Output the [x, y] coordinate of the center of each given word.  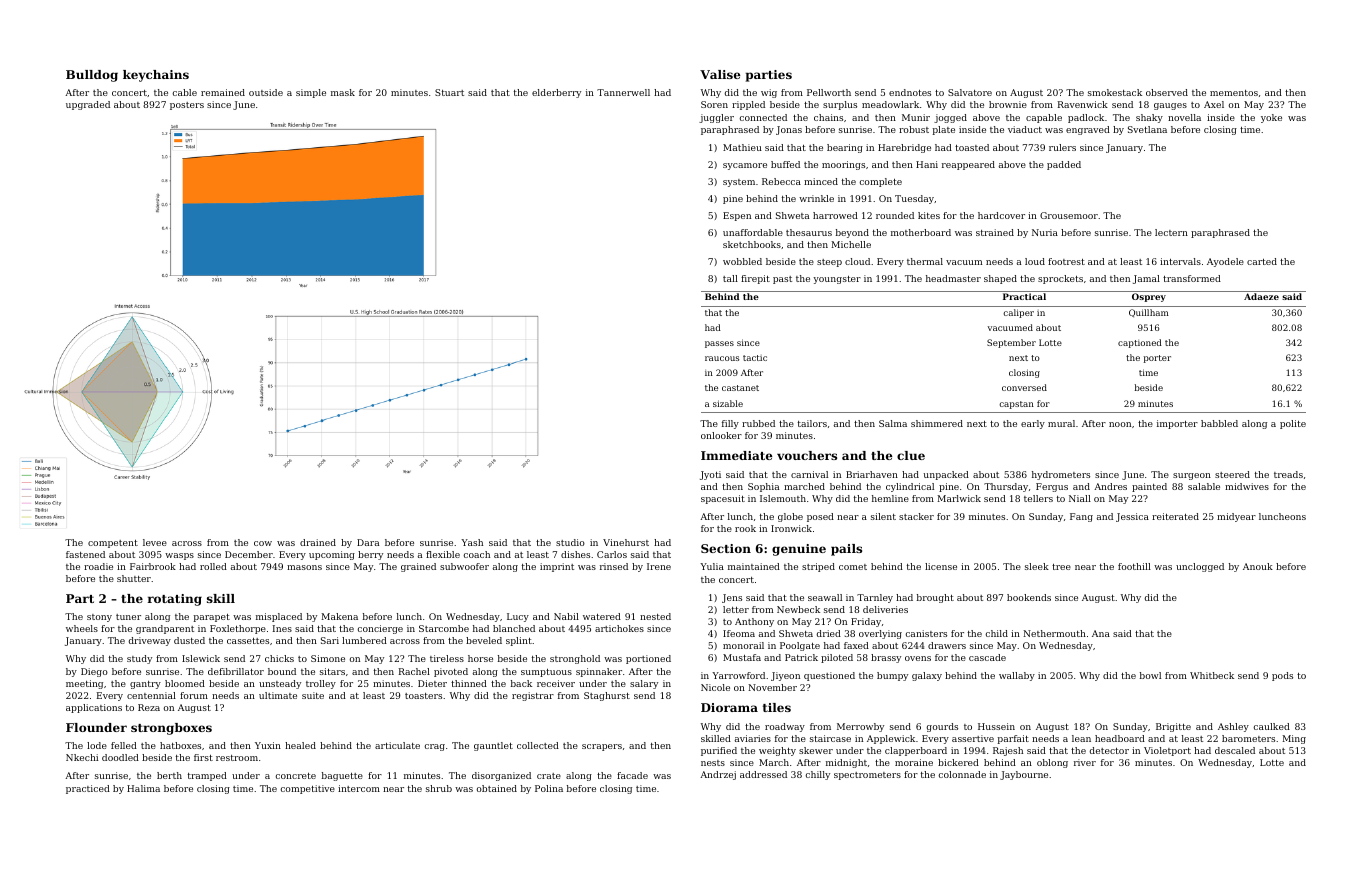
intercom [359, 788]
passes [719, 344]
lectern [1171, 232]
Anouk [1258, 566]
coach [477, 554]
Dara [368, 542]
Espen [737, 216]
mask [343, 92]
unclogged [1200, 567]
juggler [716, 118]
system [739, 183]
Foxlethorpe [238, 629]
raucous [722, 358]
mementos [1234, 93]
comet [853, 567]
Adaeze [1261, 296]
